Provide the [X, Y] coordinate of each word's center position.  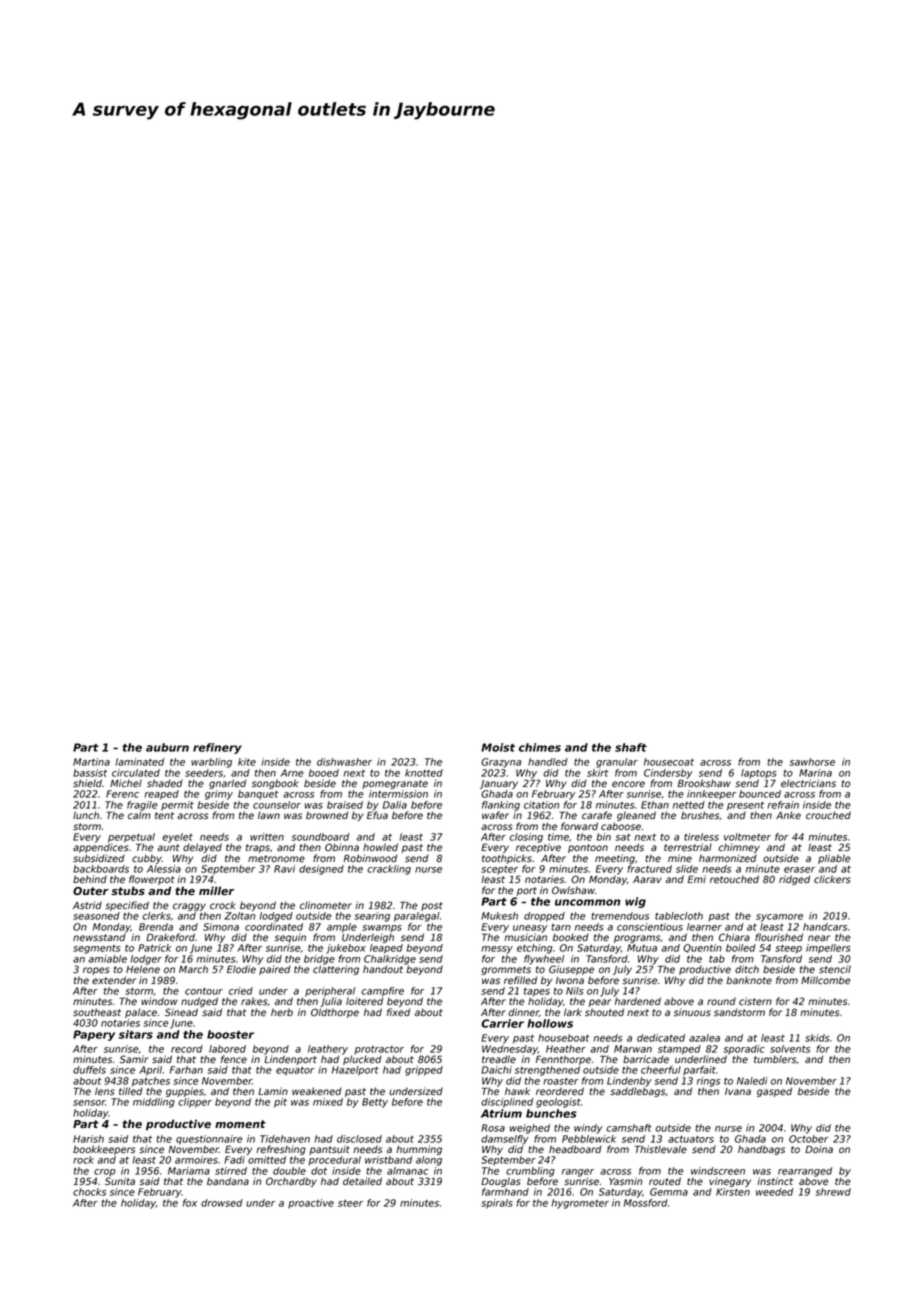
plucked [362, 1060]
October [808, 1139]
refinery [217, 748]
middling [154, 1103]
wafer [495, 815]
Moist [498, 747]
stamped [679, 1050]
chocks [89, 1192]
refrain [783, 805]
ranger [578, 1173]
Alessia [164, 869]
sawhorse [812, 762]
